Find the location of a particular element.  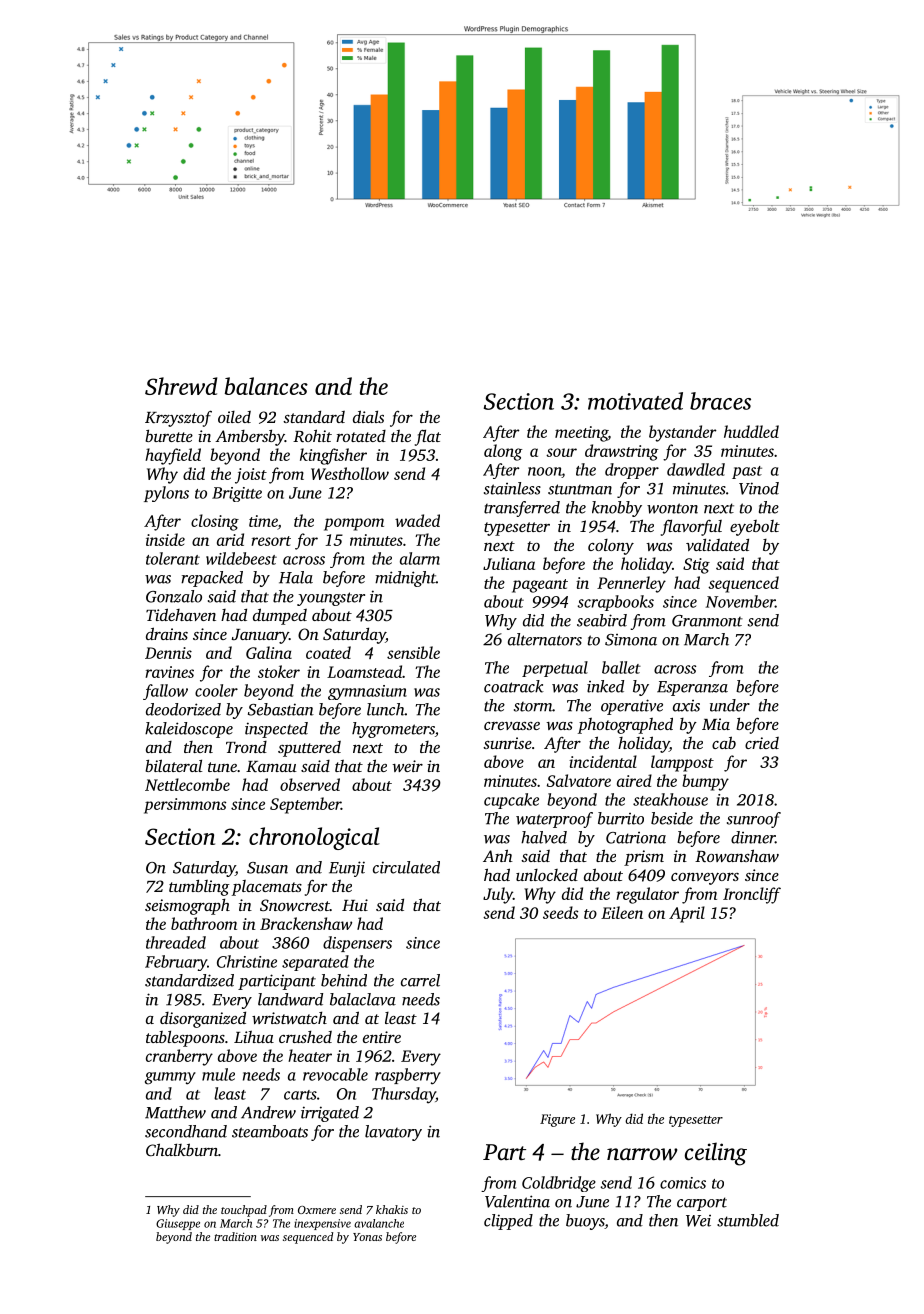

wonton is located at coordinates (672, 508).
